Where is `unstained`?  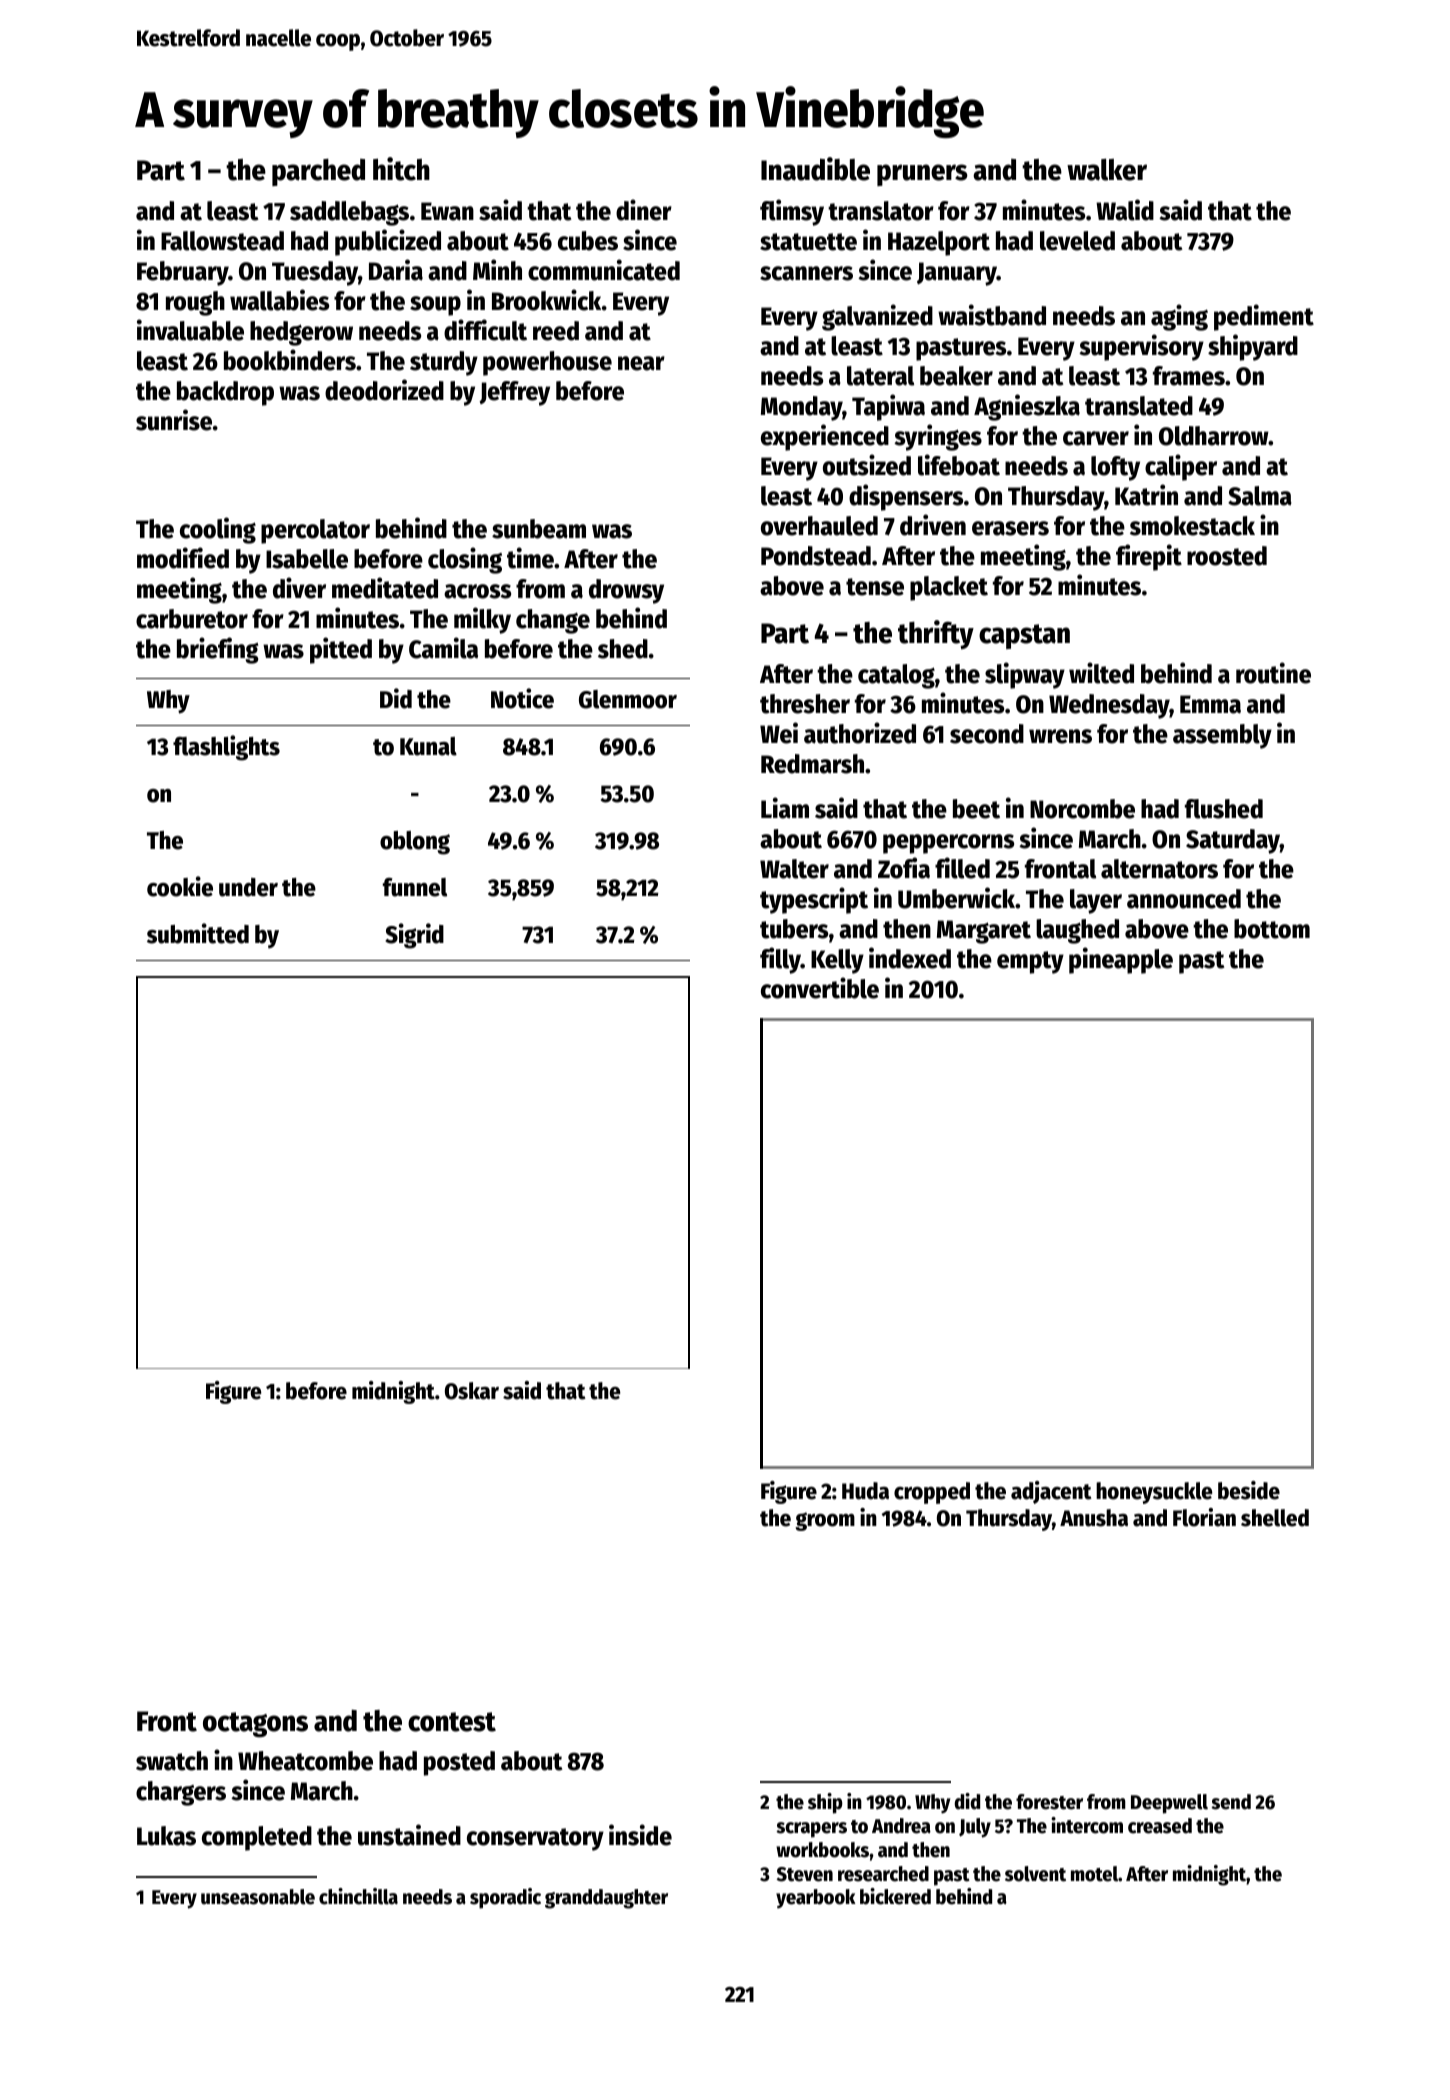
unstained is located at coordinates (409, 1835).
